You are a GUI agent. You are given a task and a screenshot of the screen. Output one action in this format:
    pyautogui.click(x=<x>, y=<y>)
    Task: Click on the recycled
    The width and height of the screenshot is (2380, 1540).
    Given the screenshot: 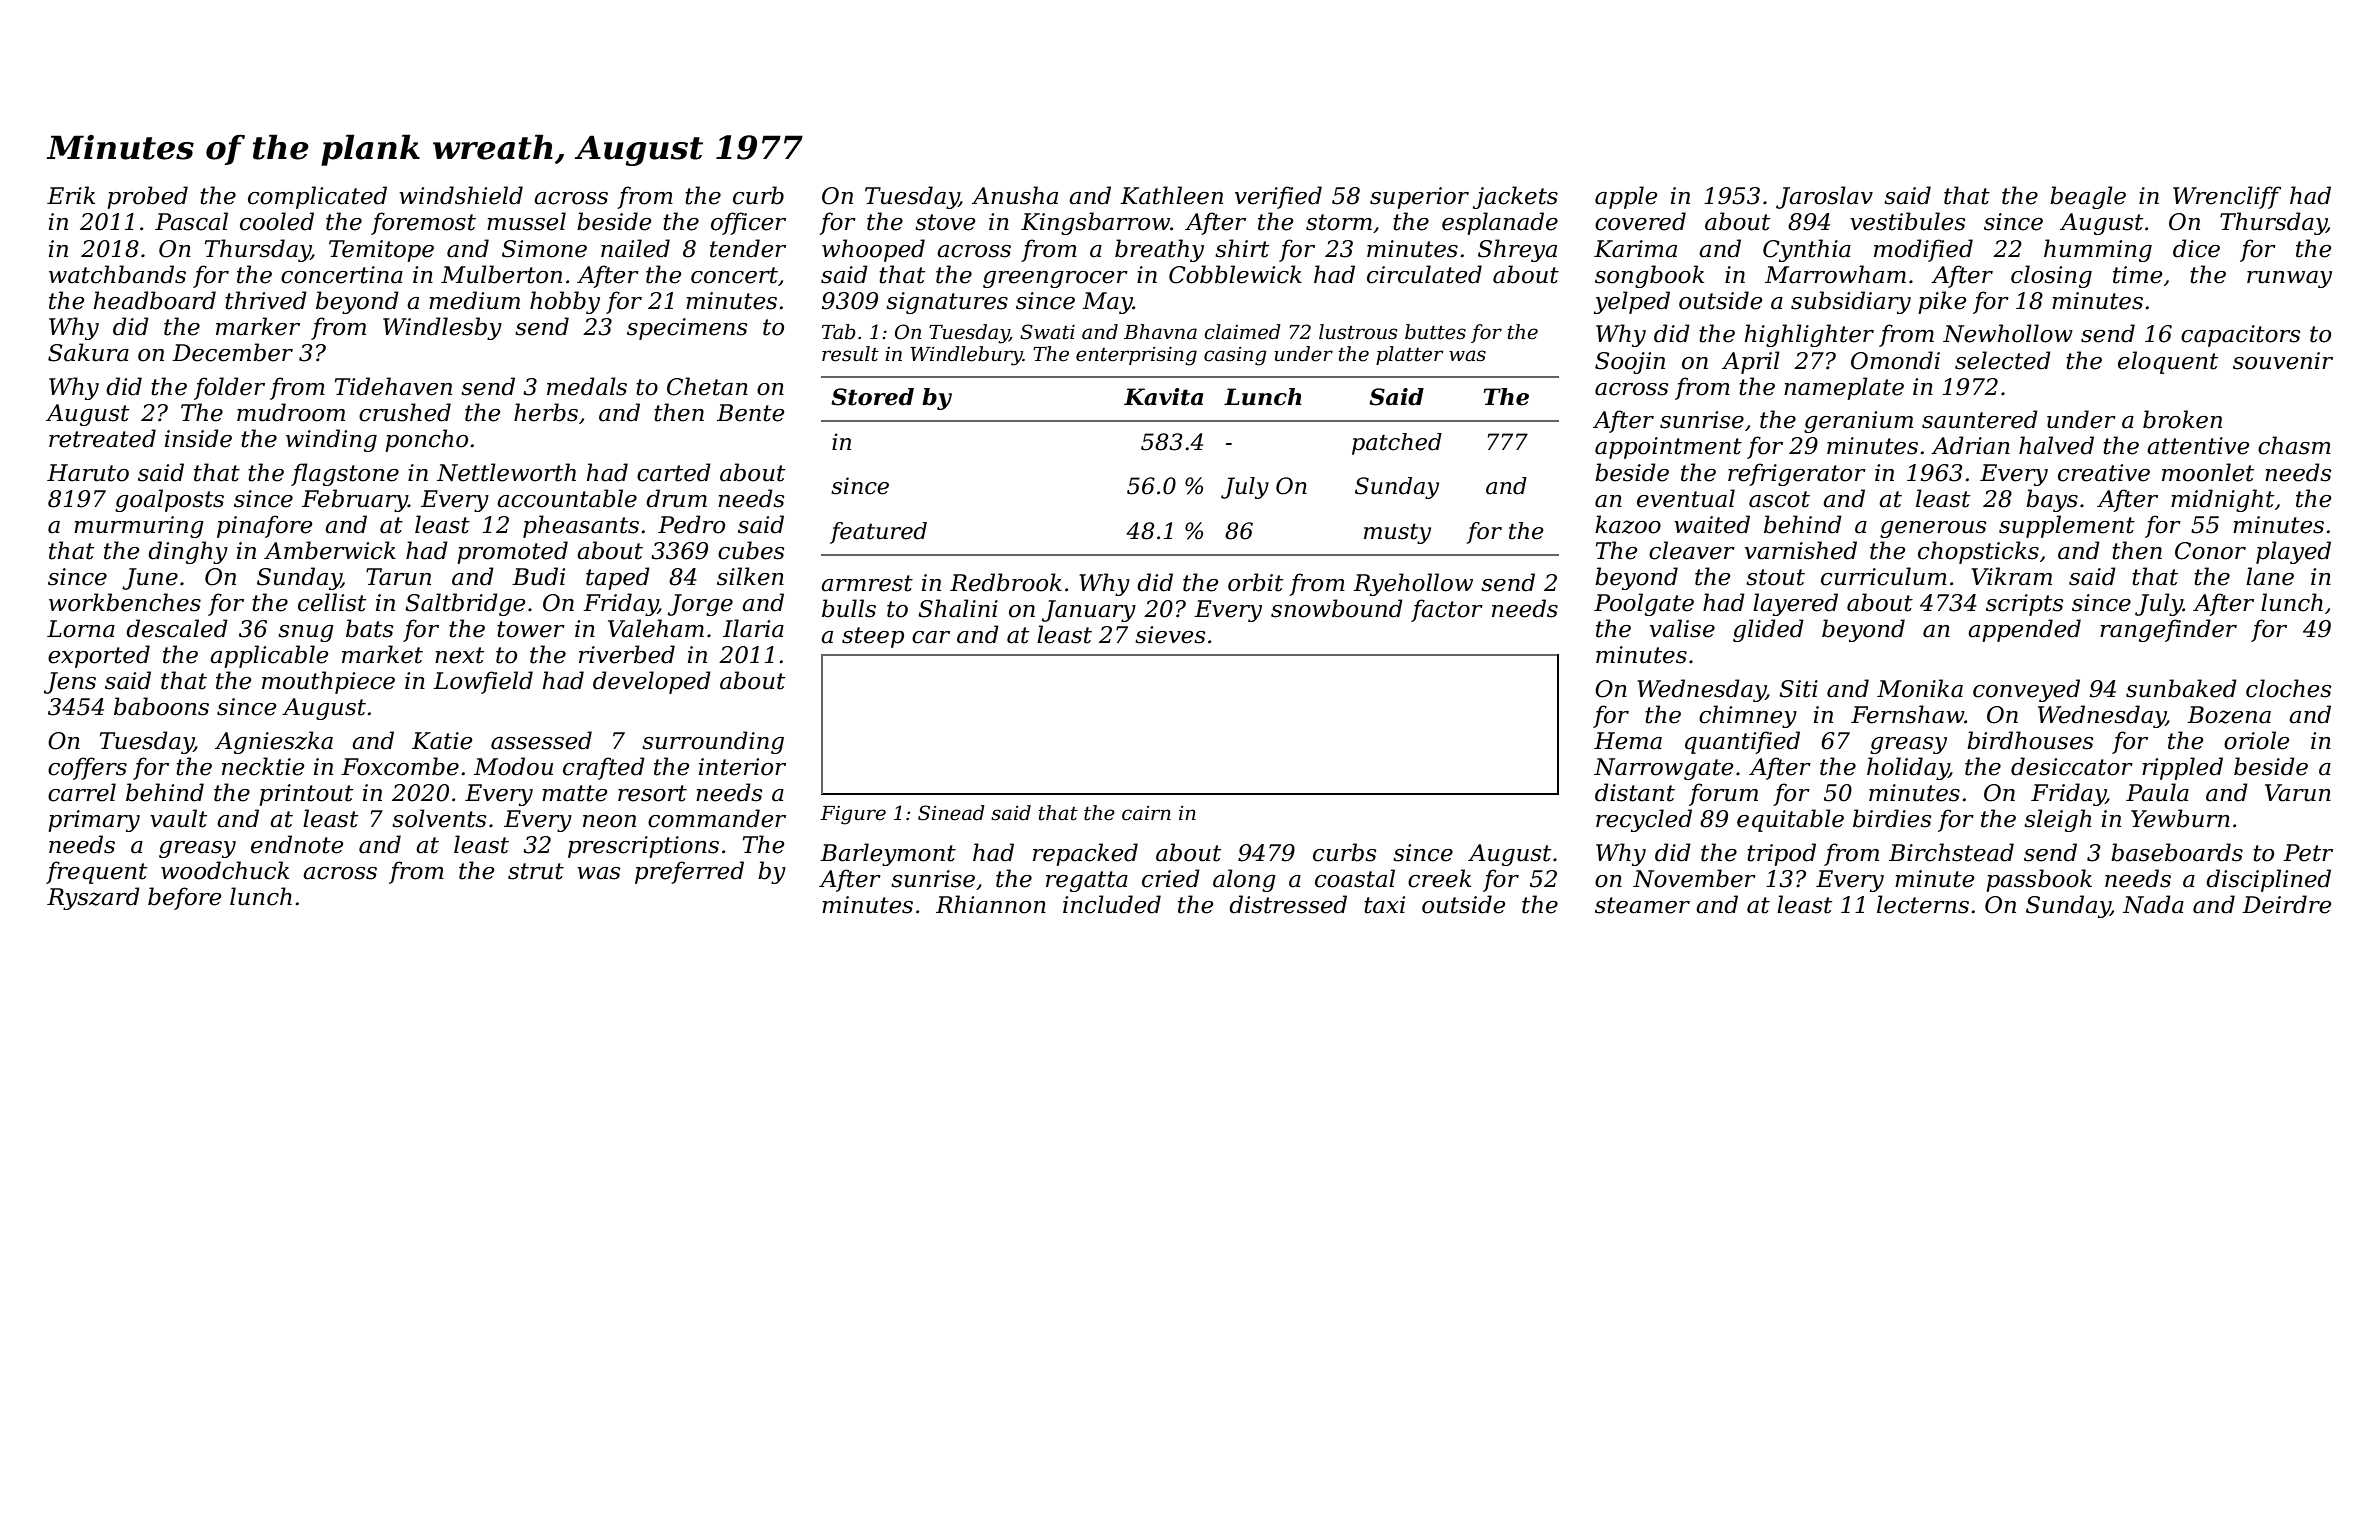 What is the action you would take?
    pyautogui.click(x=1644, y=820)
